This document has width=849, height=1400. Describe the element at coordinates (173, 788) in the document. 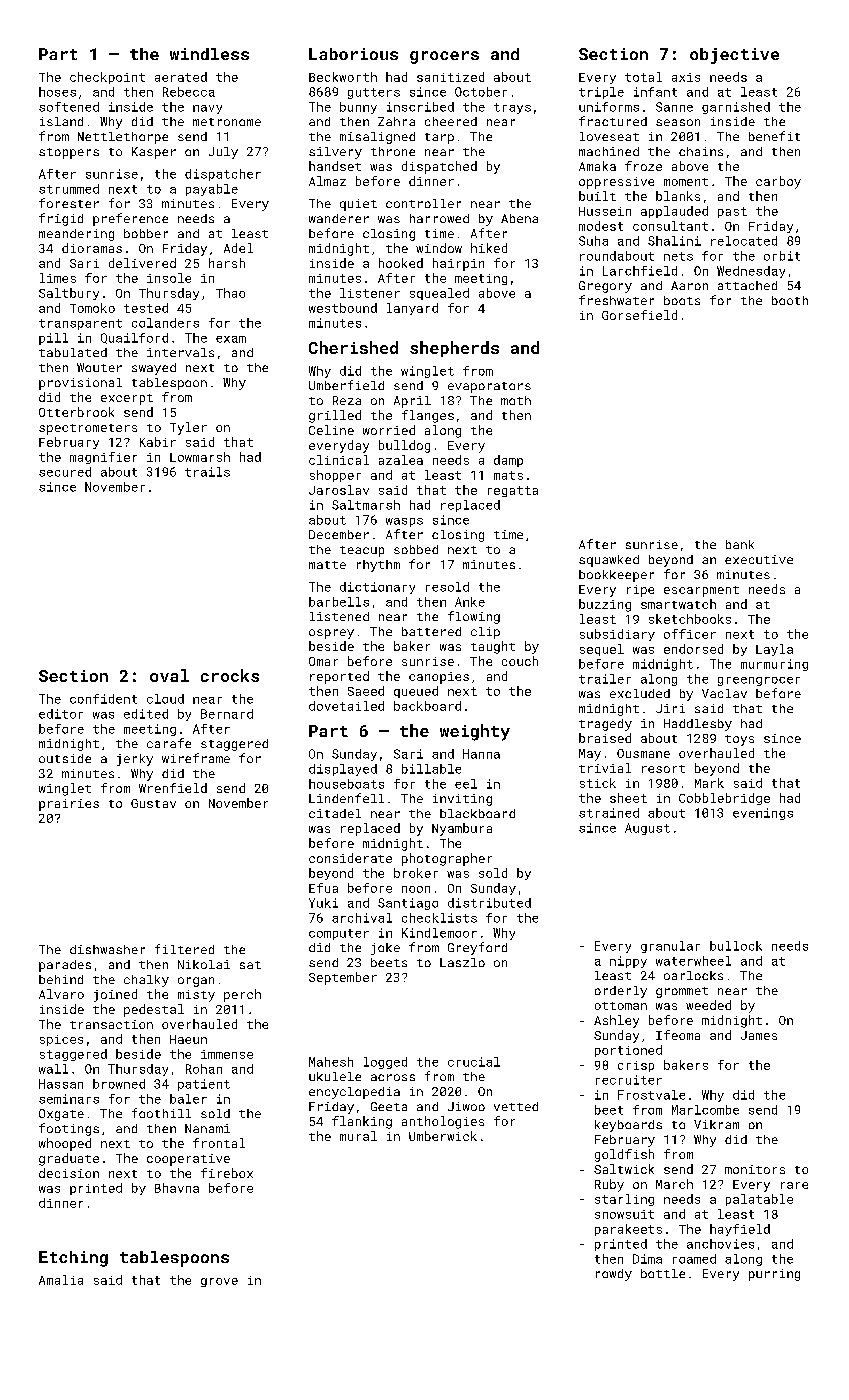

I see `Wrenfield` at that location.
